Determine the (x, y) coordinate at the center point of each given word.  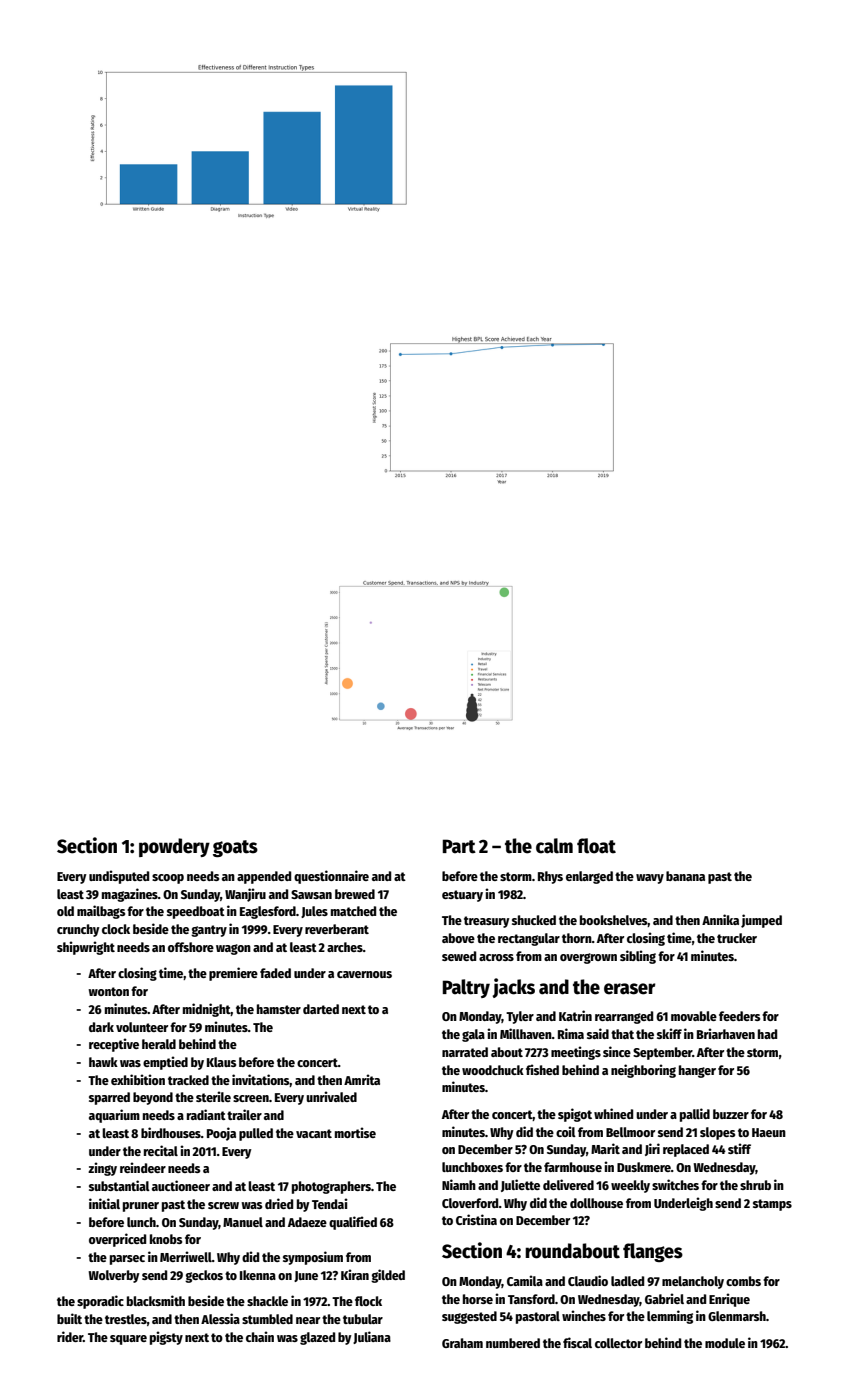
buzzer (731, 1114)
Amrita (362, 1079)
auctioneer (181, 1185)
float (596, 846)
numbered (513, 1343)
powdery (174, 847)
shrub (755, 1185)
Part (459, 846)
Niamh (459, 1184)
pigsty (166, 1338)
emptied (165, 1063)
